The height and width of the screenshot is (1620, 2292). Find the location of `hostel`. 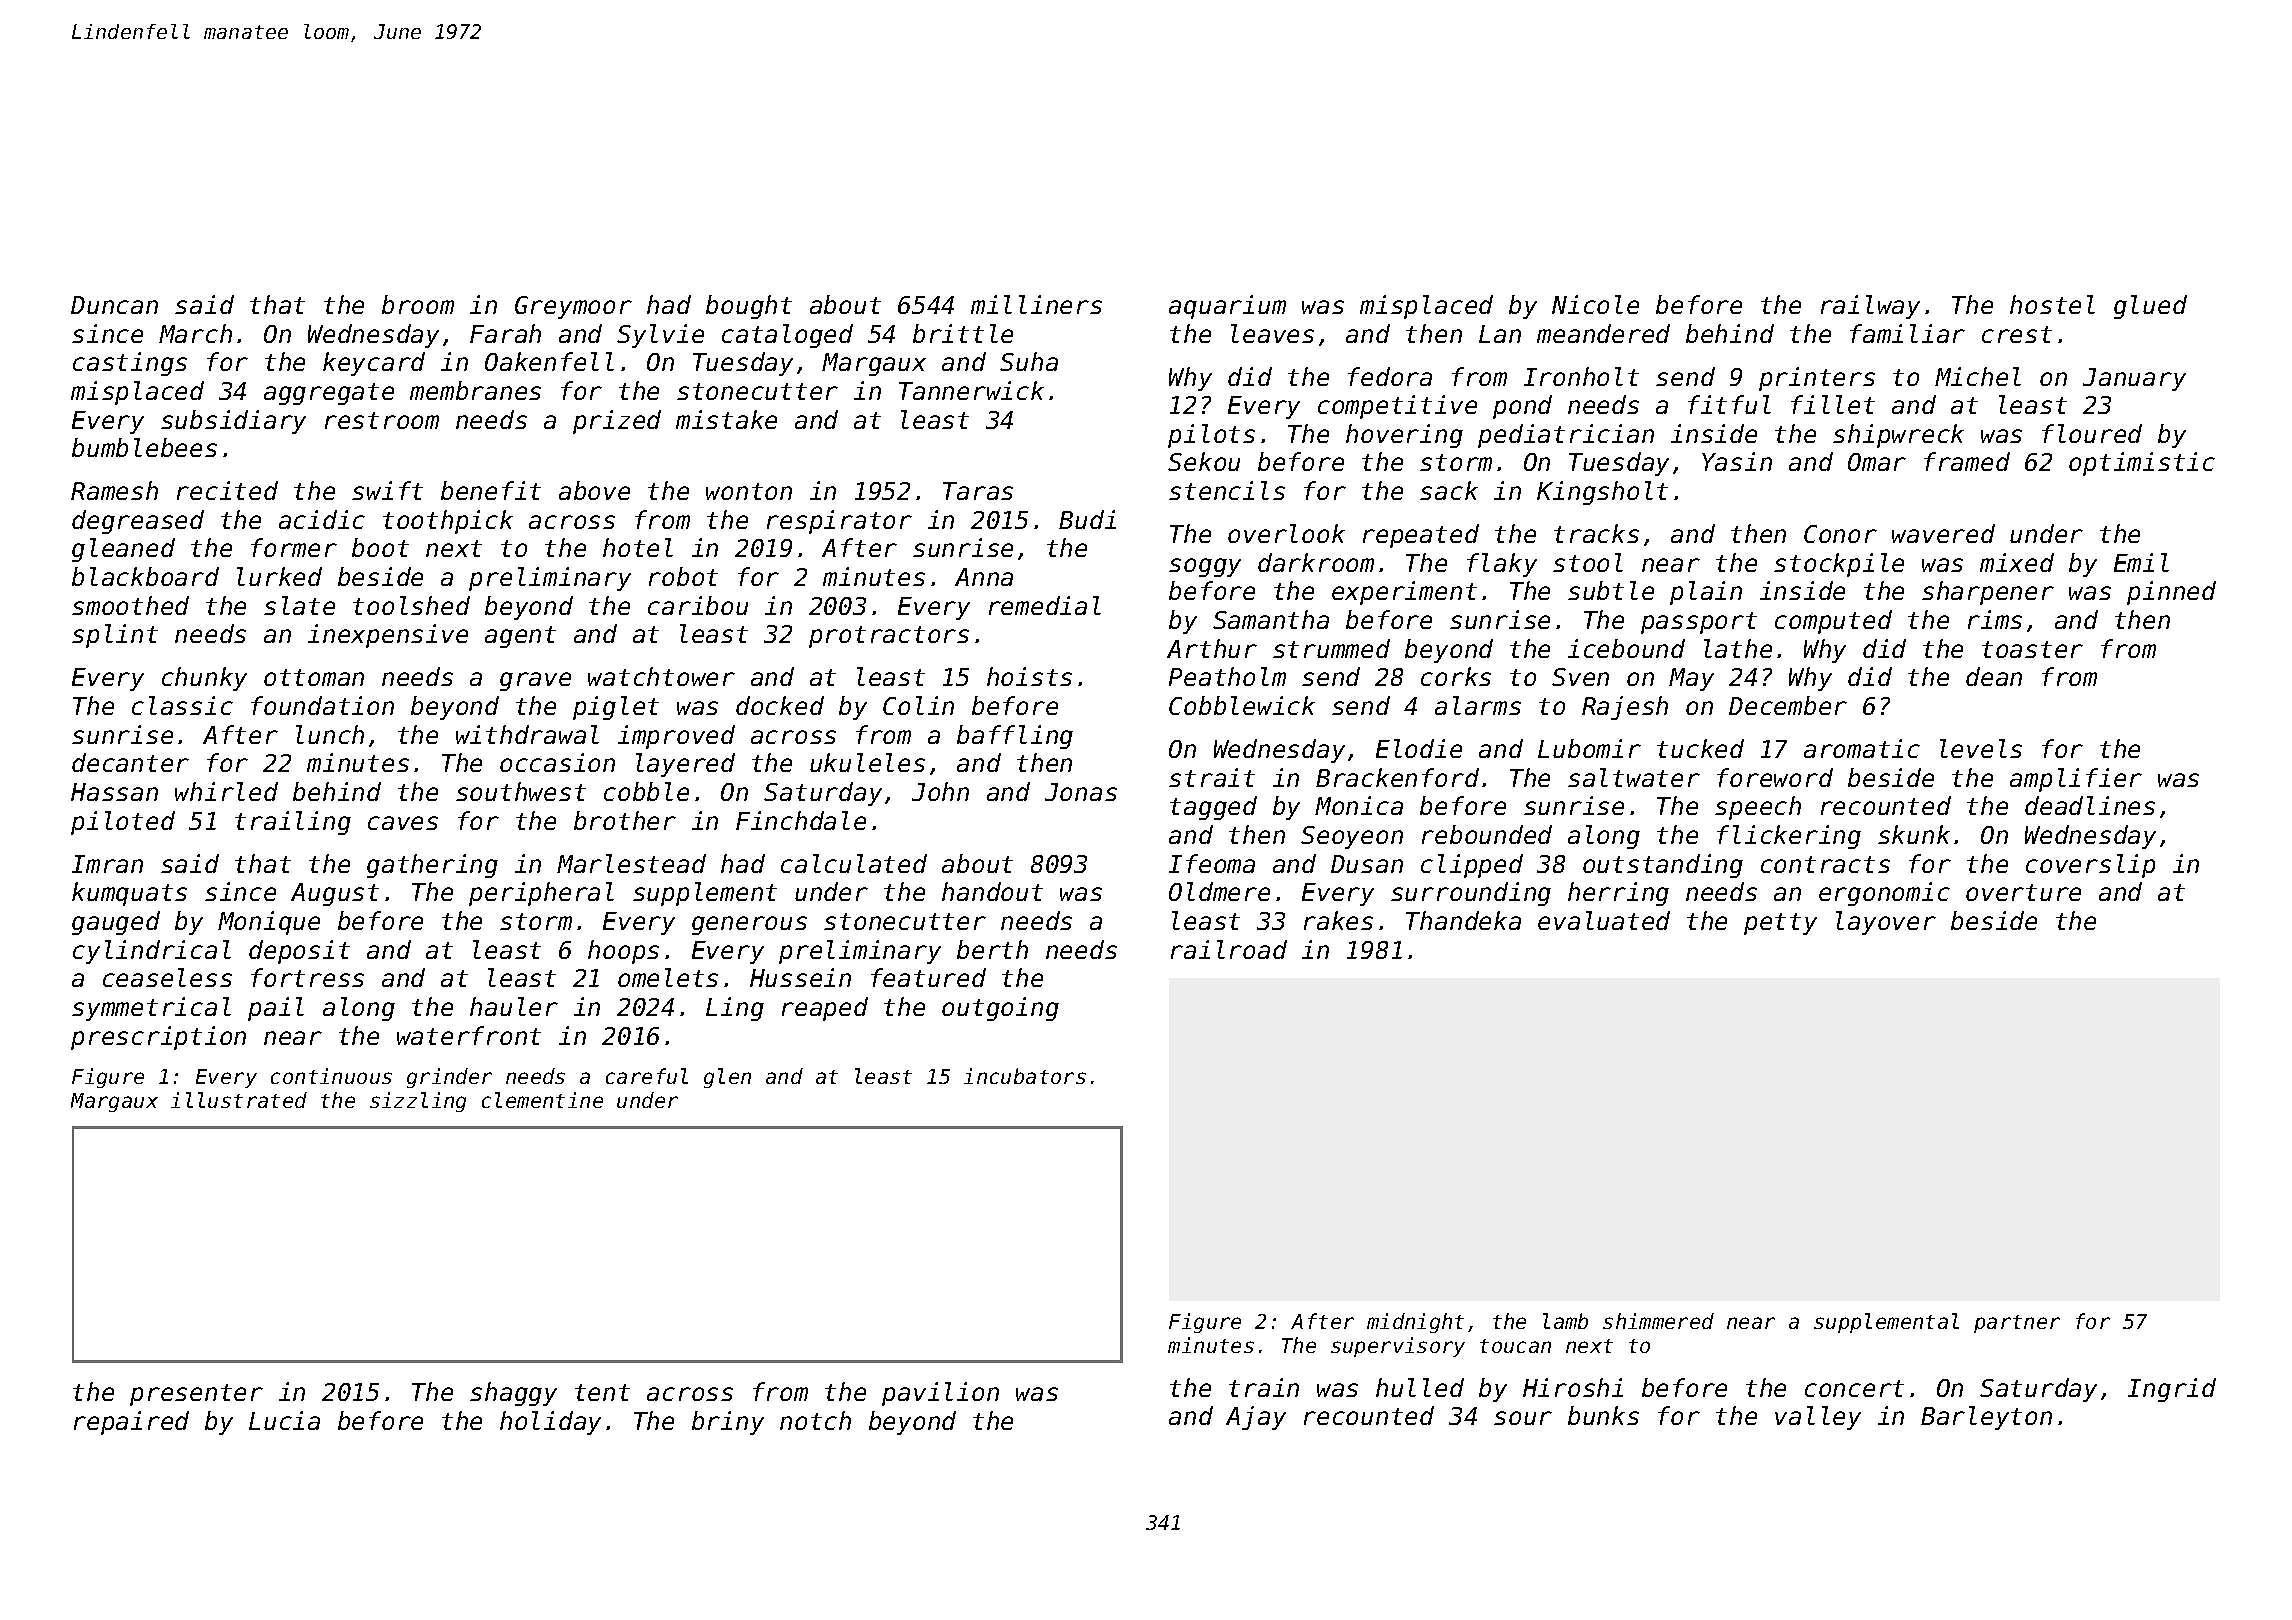

hostel is located at coordinates (2052, 304).
